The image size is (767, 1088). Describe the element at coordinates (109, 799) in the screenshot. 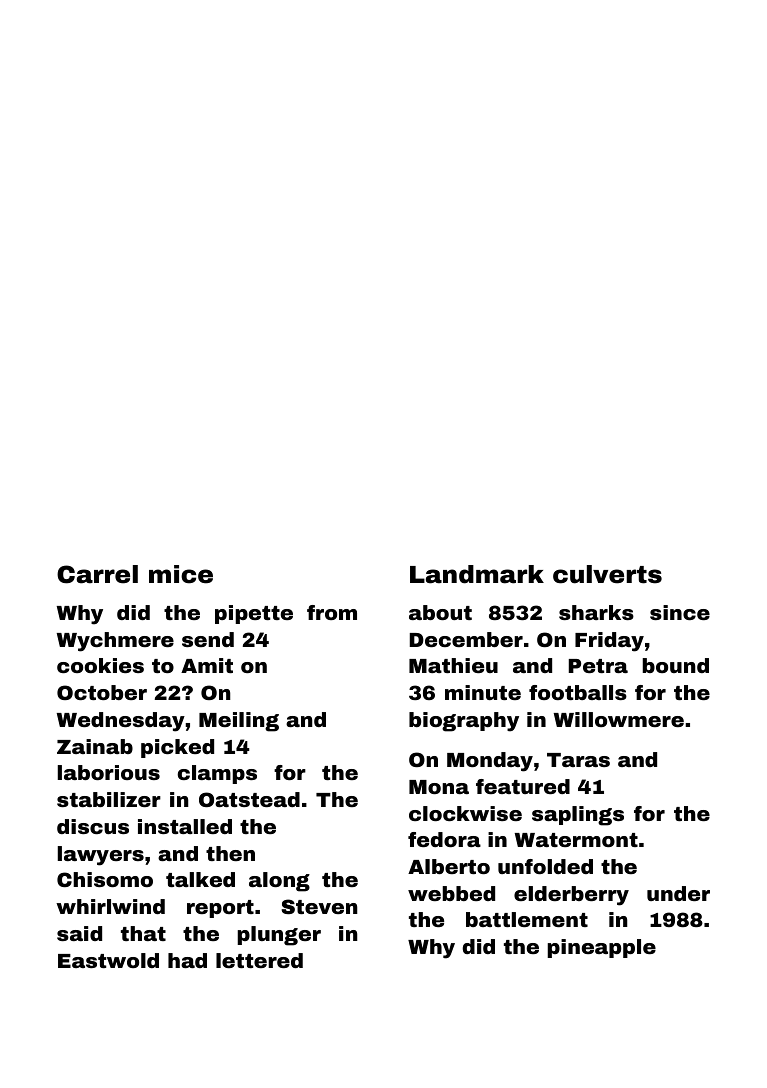

I see `stabilizer` at that location.
